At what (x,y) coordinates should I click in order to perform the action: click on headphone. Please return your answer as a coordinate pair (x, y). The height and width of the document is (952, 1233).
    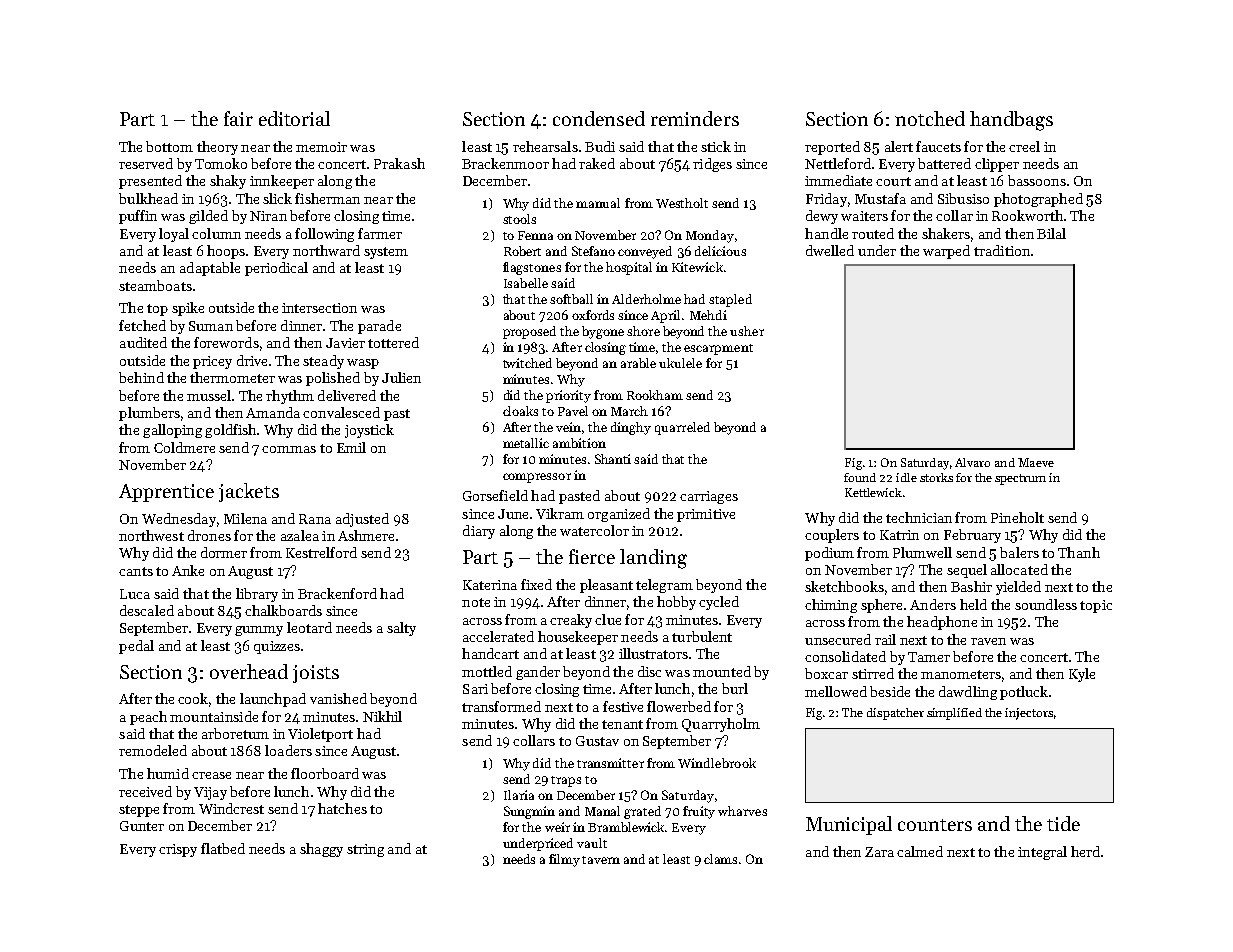
    Looking at the image, I should click on (942, 623).
